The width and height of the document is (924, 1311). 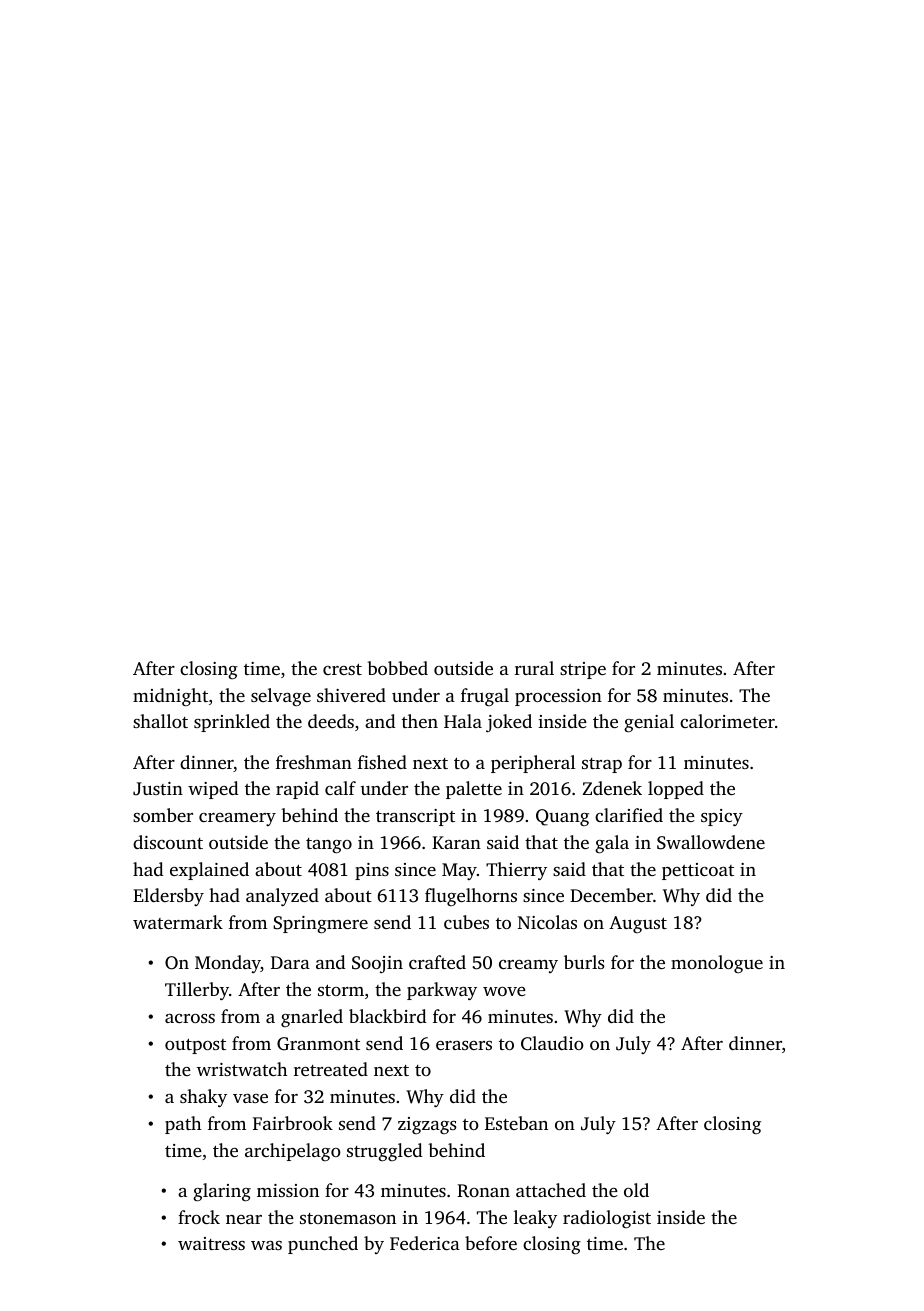 I want to click on petticoat, so click(x=698, y=871).
